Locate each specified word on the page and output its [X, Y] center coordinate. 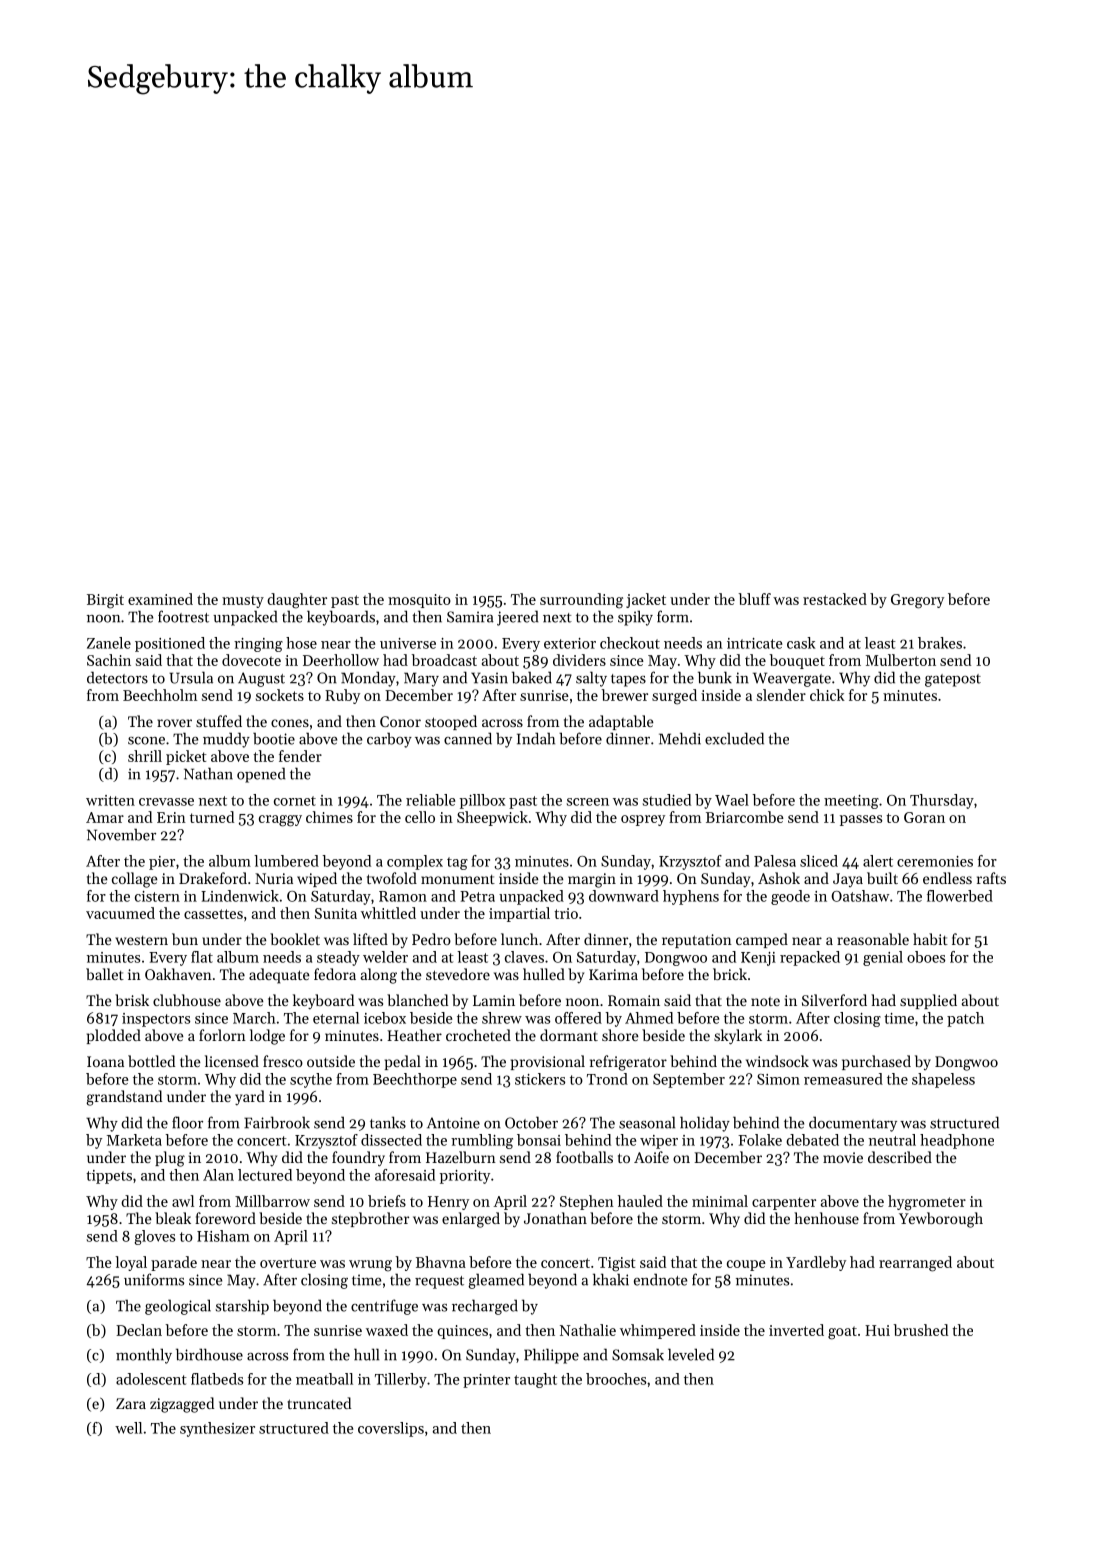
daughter [297, 601]
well [128, 1428]
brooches [616, 1379]
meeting [851, 802]
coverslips [391, 1429]
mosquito [419, 601]
